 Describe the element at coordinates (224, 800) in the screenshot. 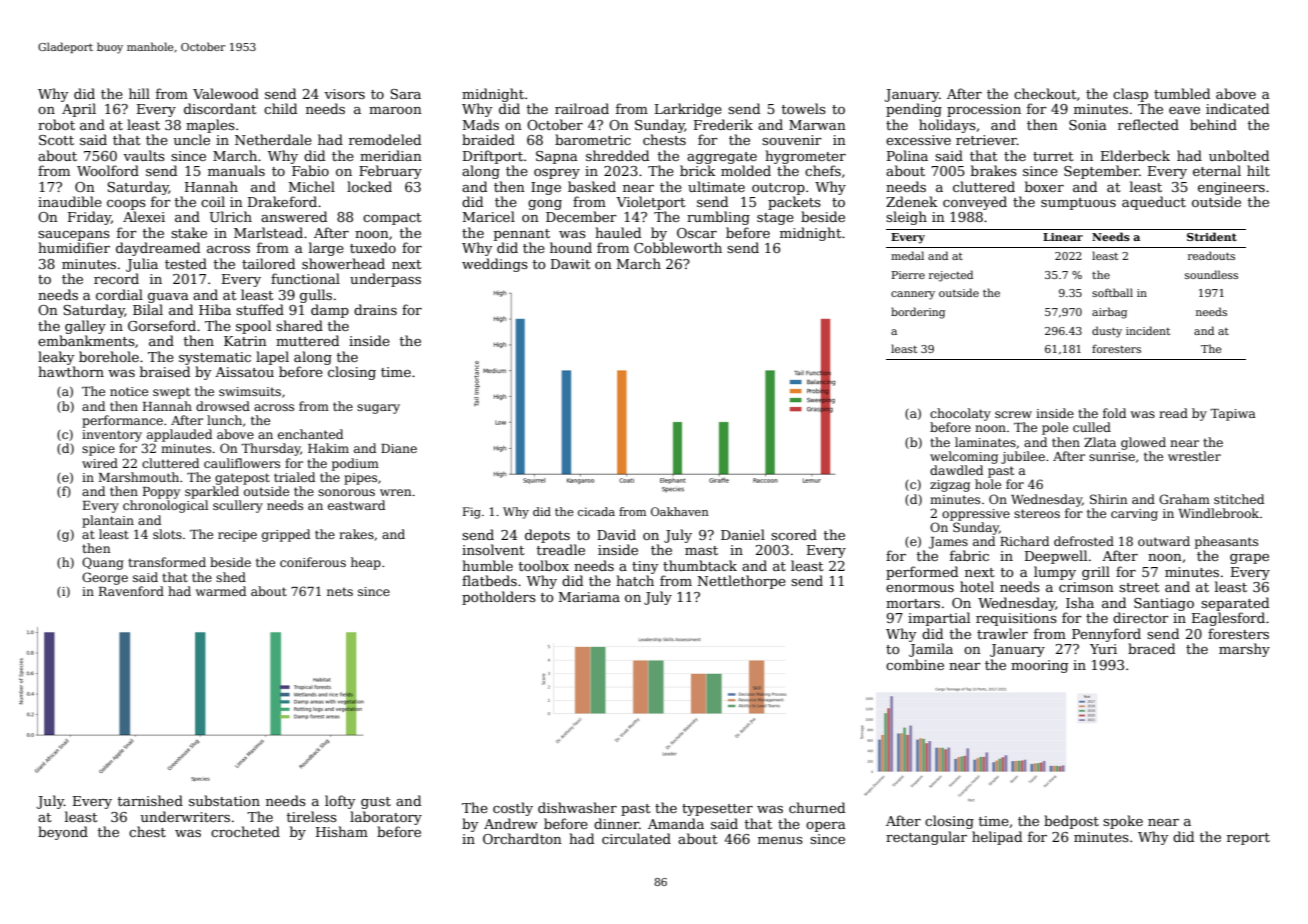

I see `substation` at that location.
